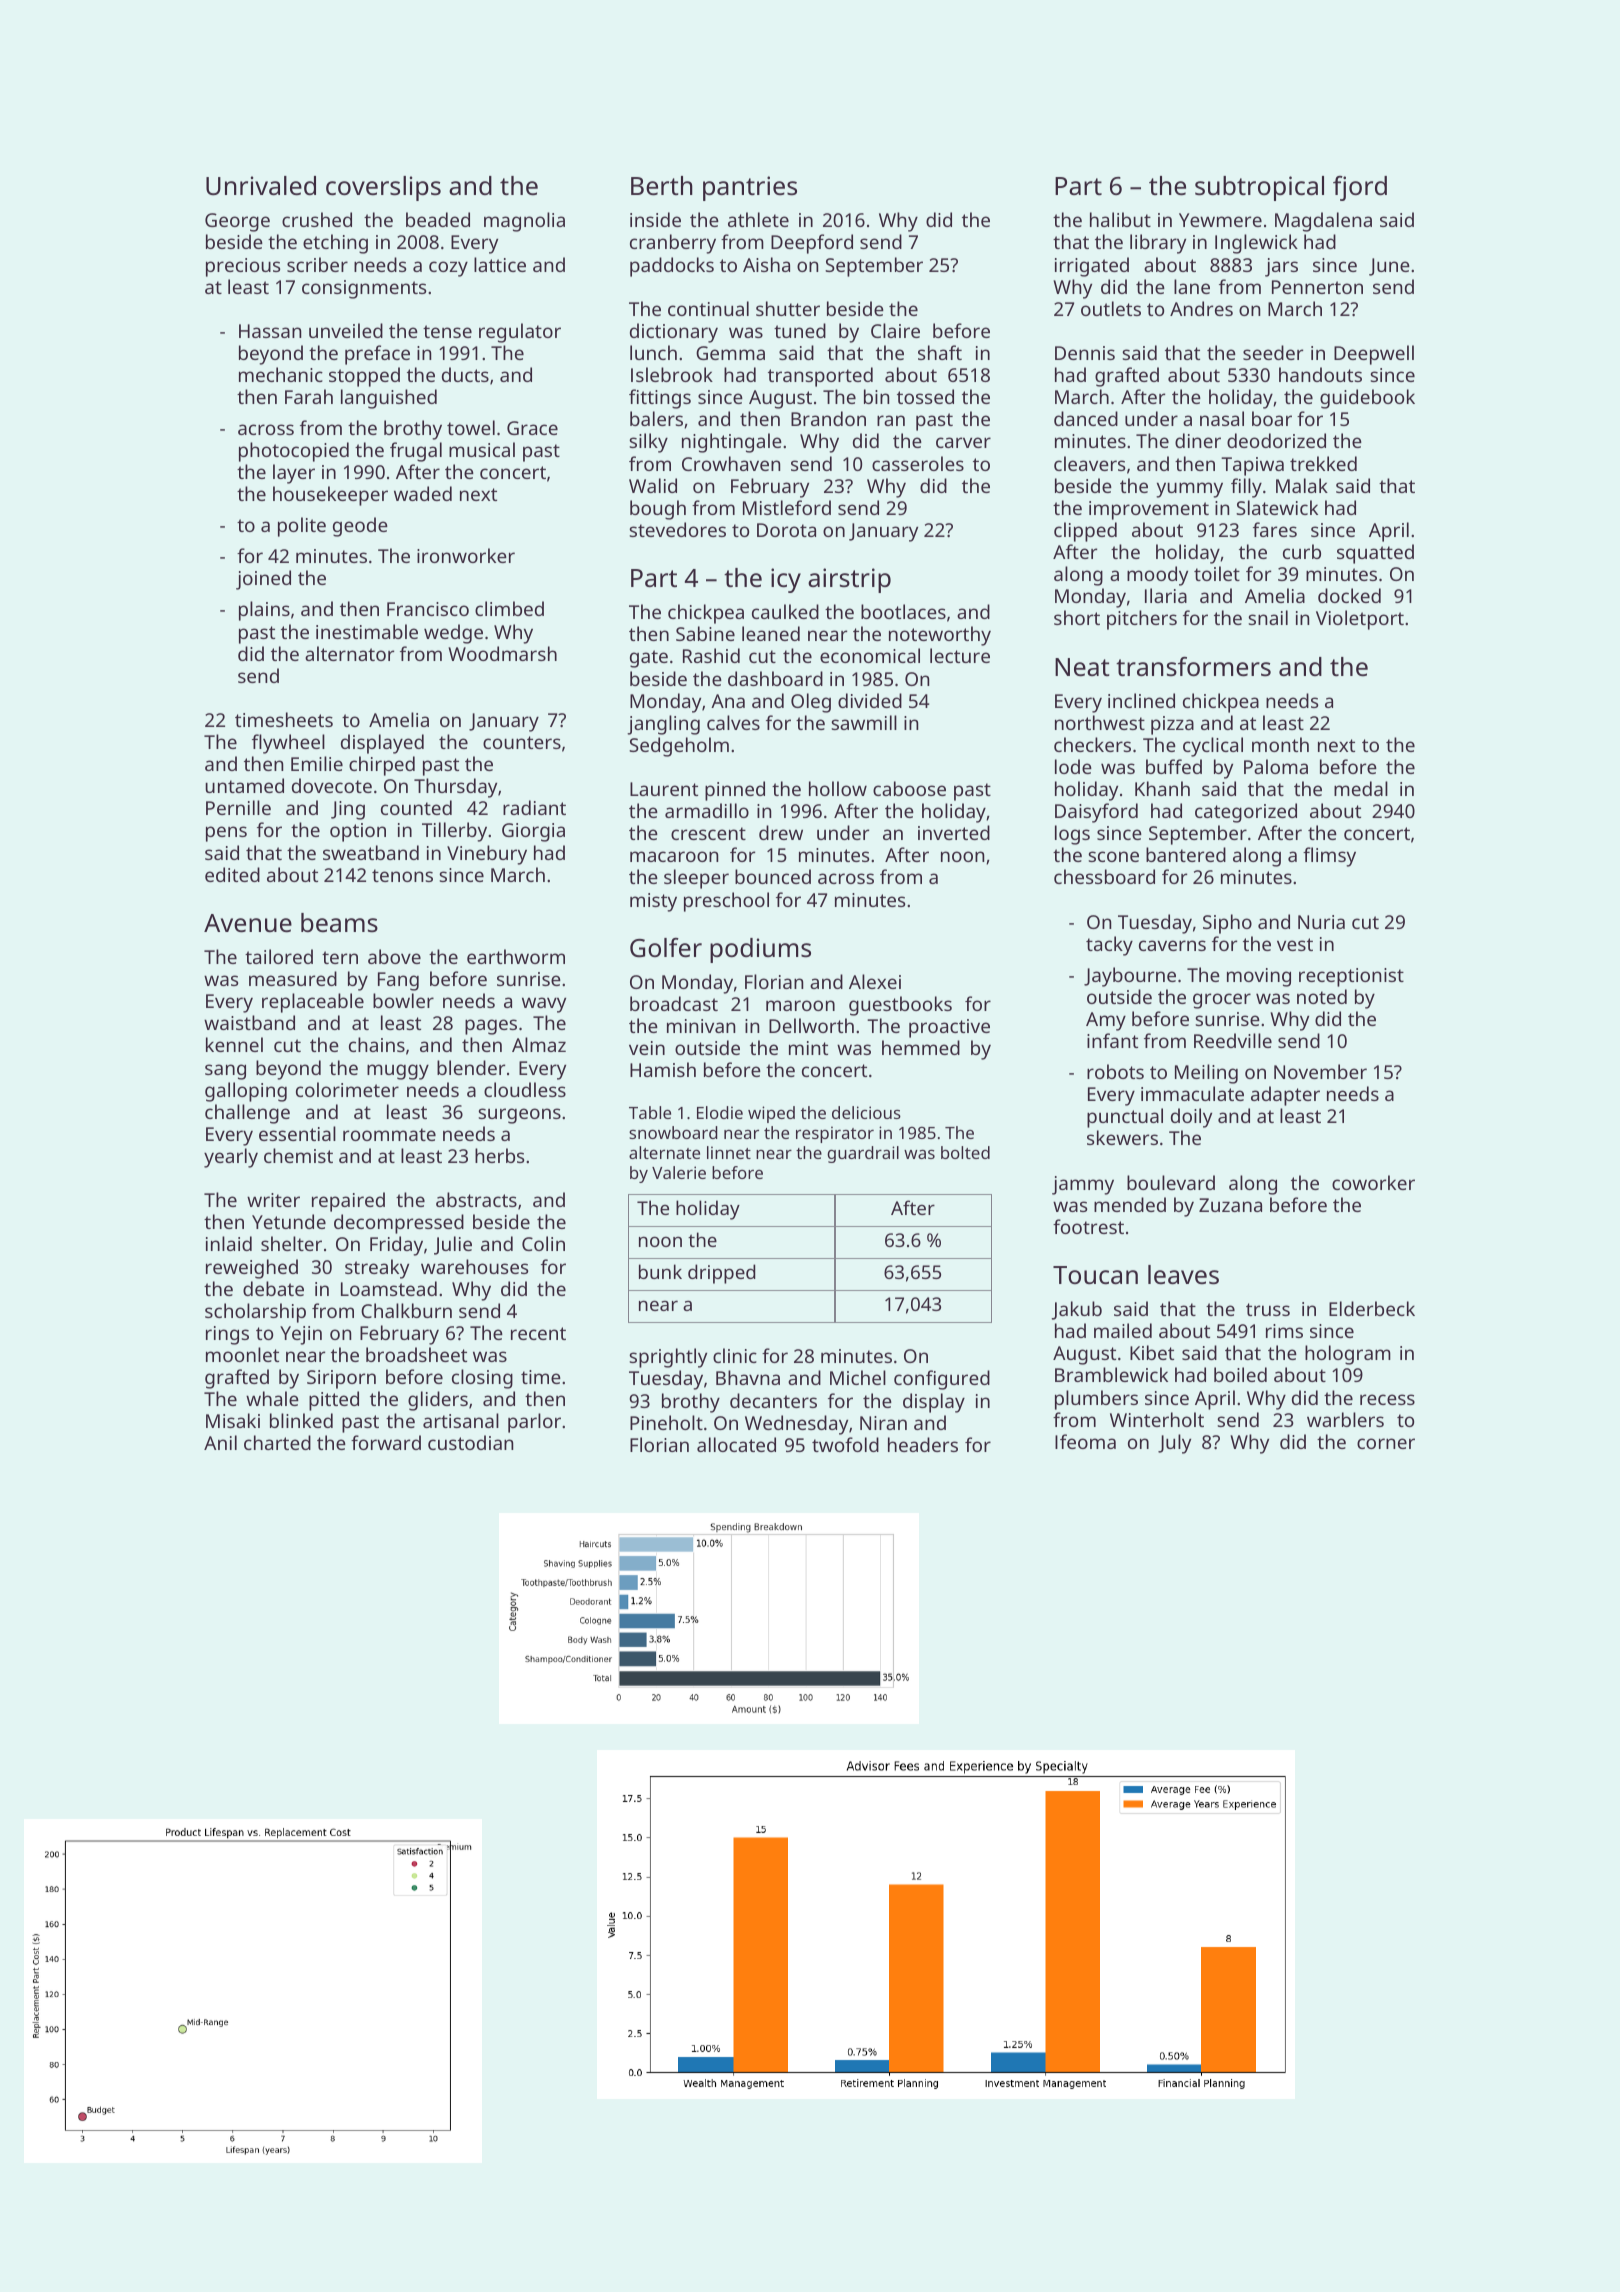  What do you see at coordinates (954, 832) in the document?
I see `inverted` at bounding box center [954, 832].
